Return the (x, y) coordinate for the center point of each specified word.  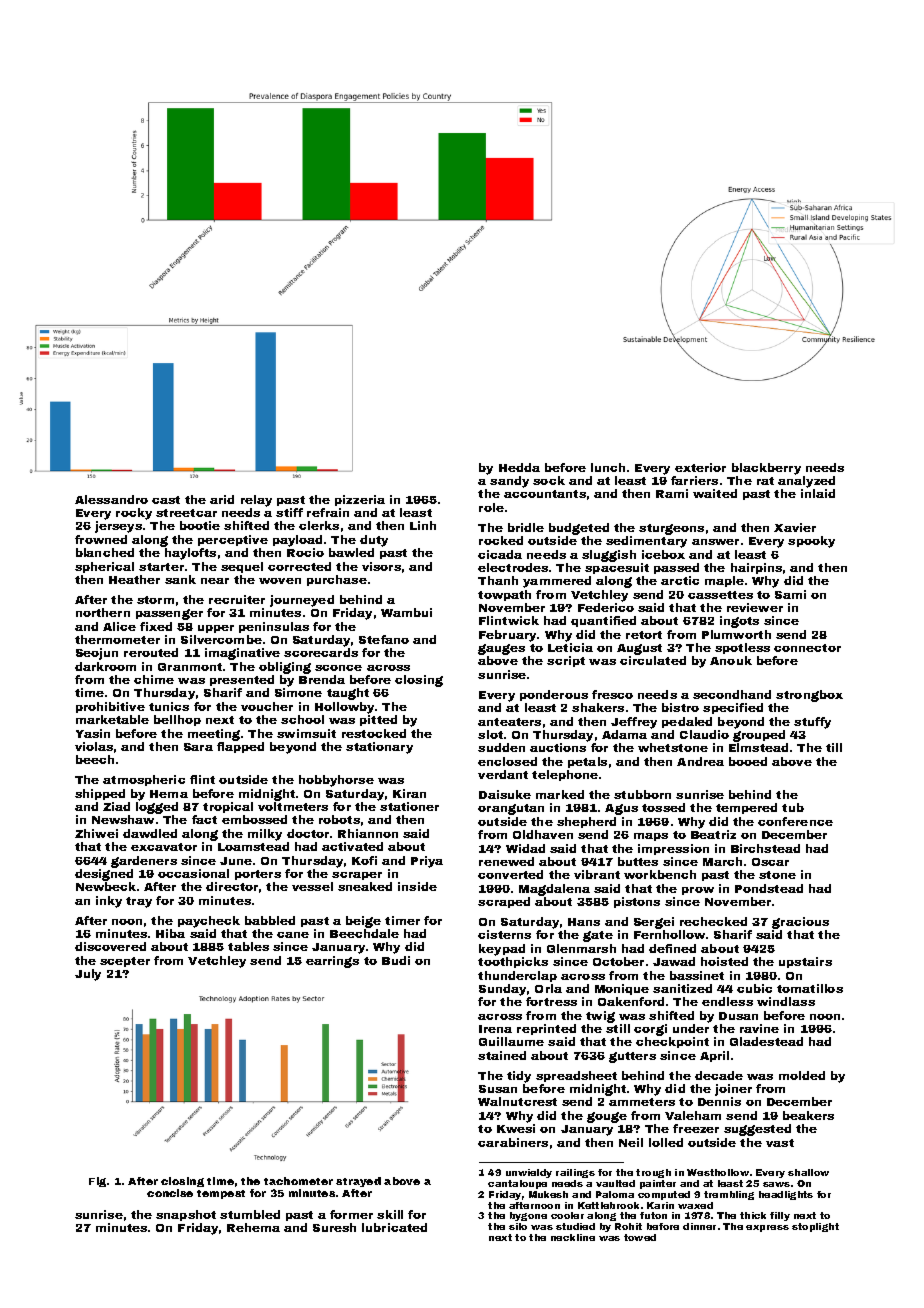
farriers (694, 480)
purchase (337, 580)
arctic (680, 580)
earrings (332, 962)
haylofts (190, 554)
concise (170, 1193)
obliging (285, 668)
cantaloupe (517, 1184)
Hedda (519, 467)
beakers (808, 1115)
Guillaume (511, 1041)
